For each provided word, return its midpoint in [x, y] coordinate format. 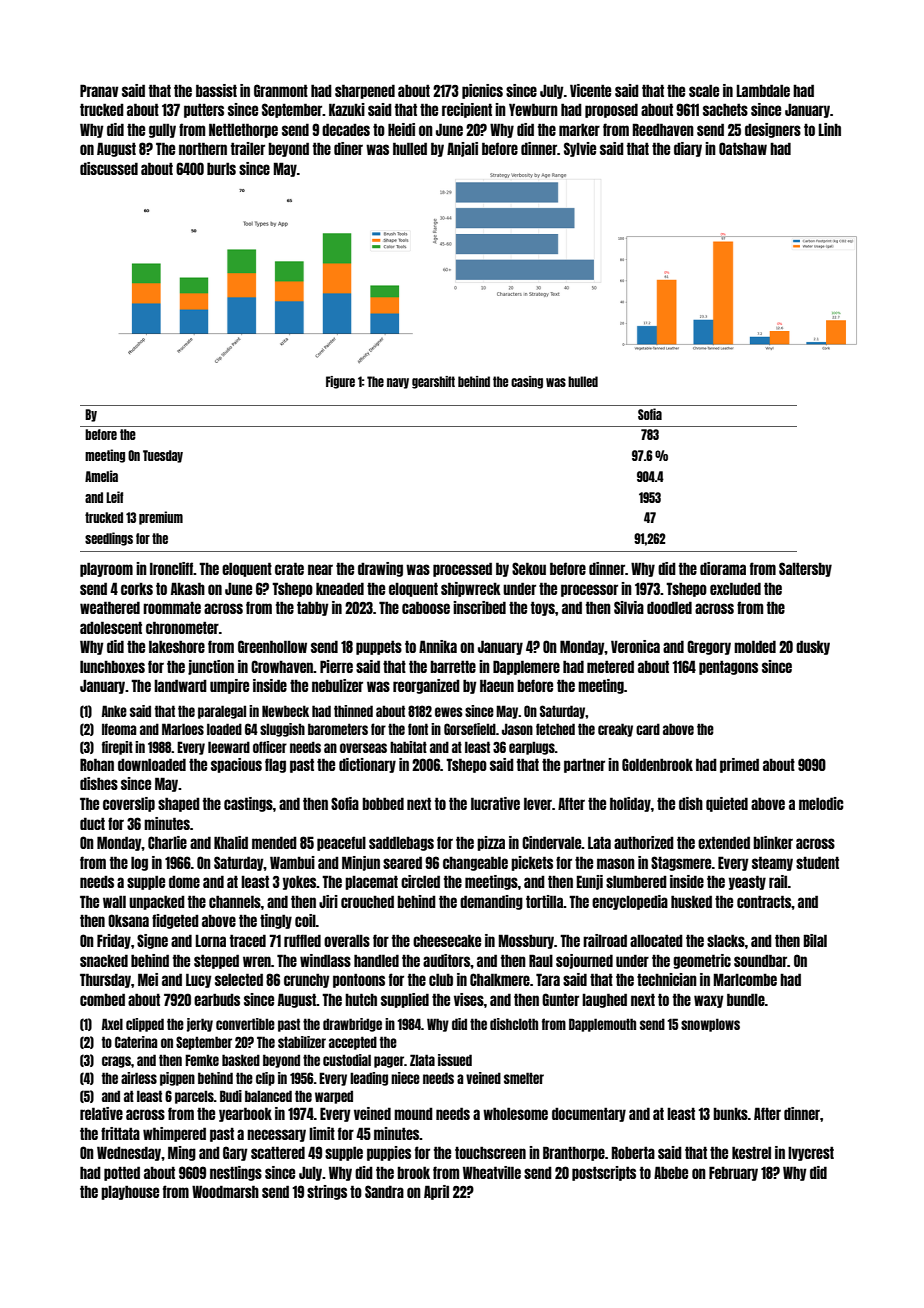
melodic [821, 803]
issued [455, 1060]
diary [688, 149]
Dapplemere [526, 667]
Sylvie [580, 149]
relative [101, 1113]
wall [114, 901]
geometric [702, 961]
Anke [114, 711]
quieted [727, 804]
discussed [109, 168]
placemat [371, 882]
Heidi [401, 129]
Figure [340, 382]
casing [527, 382]
